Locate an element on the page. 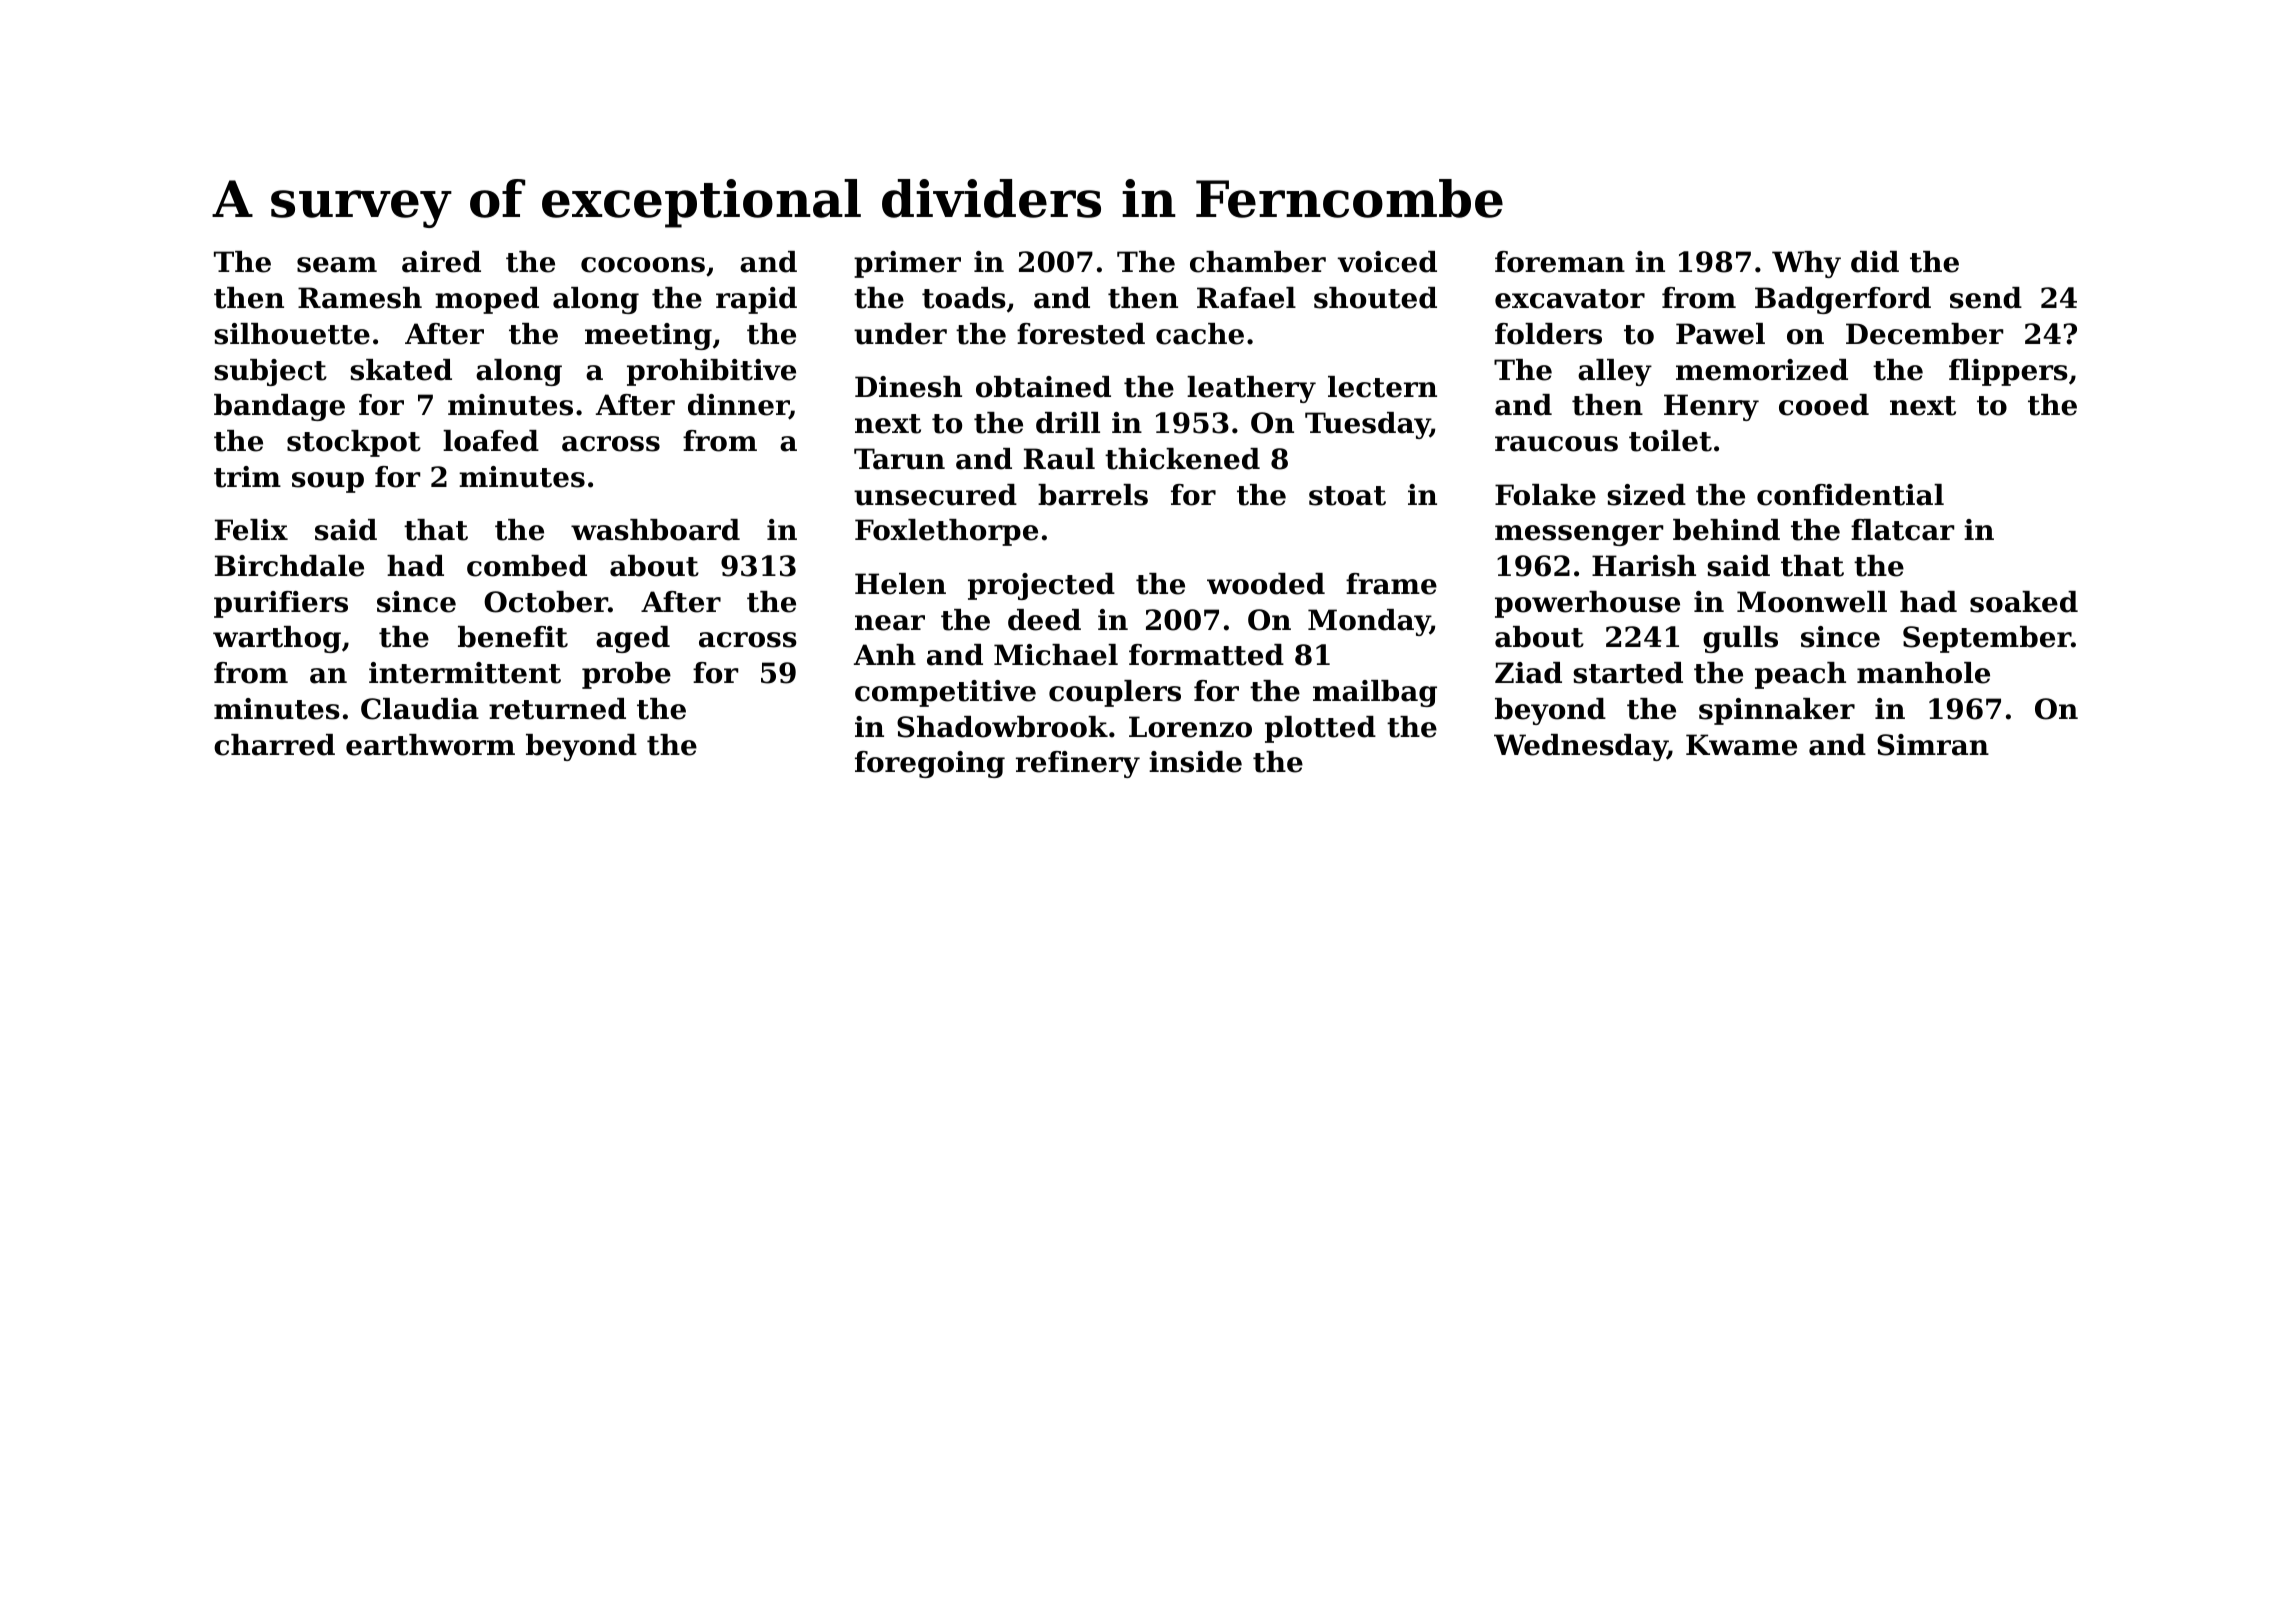 The width and height of the page is (2292, 1620). silhouette is located at coordinates (292, 334).
